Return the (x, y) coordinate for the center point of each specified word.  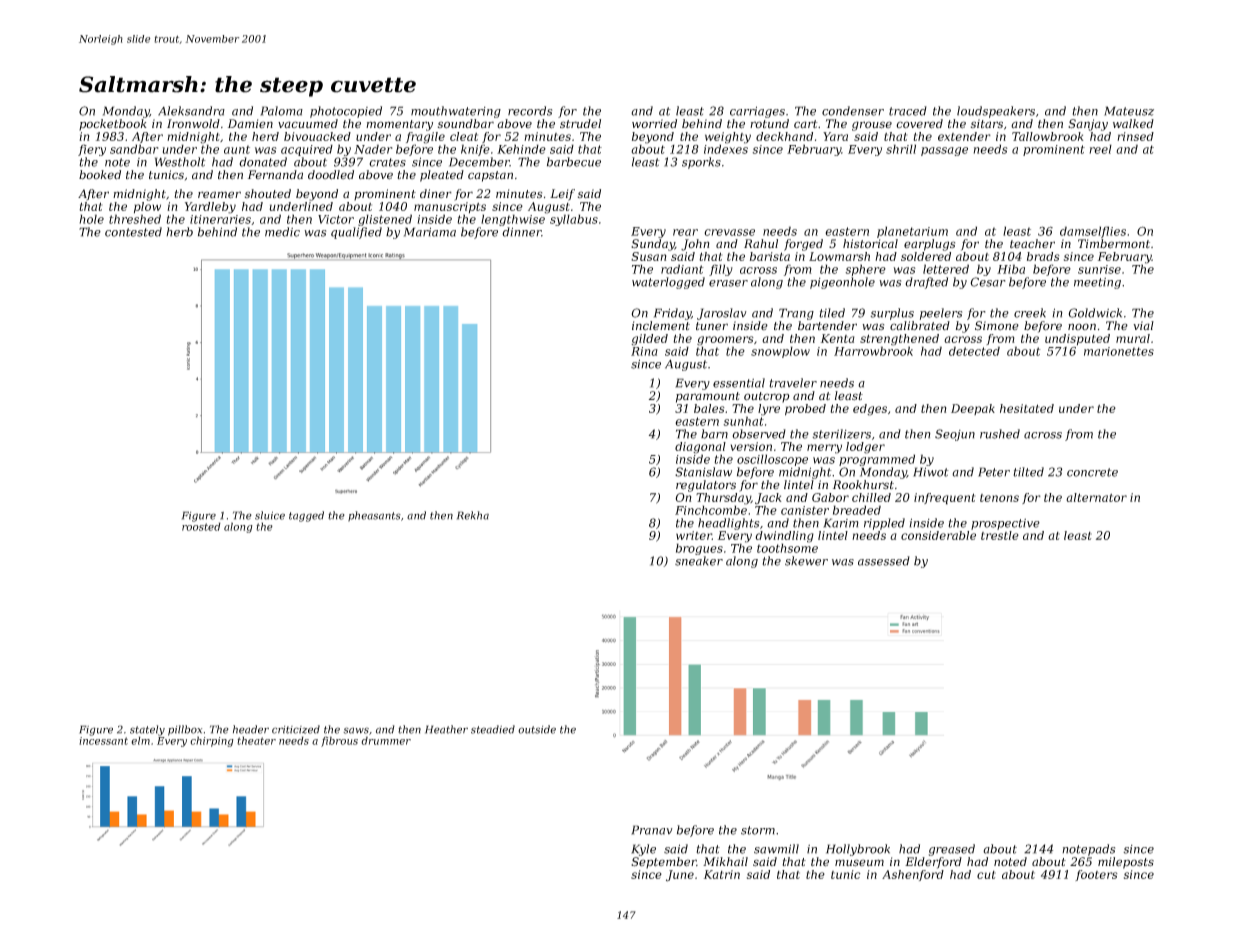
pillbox (185, 730)
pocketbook (113, 125)
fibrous (339, 741)
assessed (884, 561)
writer (694, 535)
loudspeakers (996, 112)
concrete (1092, 472)
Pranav (652, 830)
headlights (728, 524)
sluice (270, 515)
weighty (728, 138)
